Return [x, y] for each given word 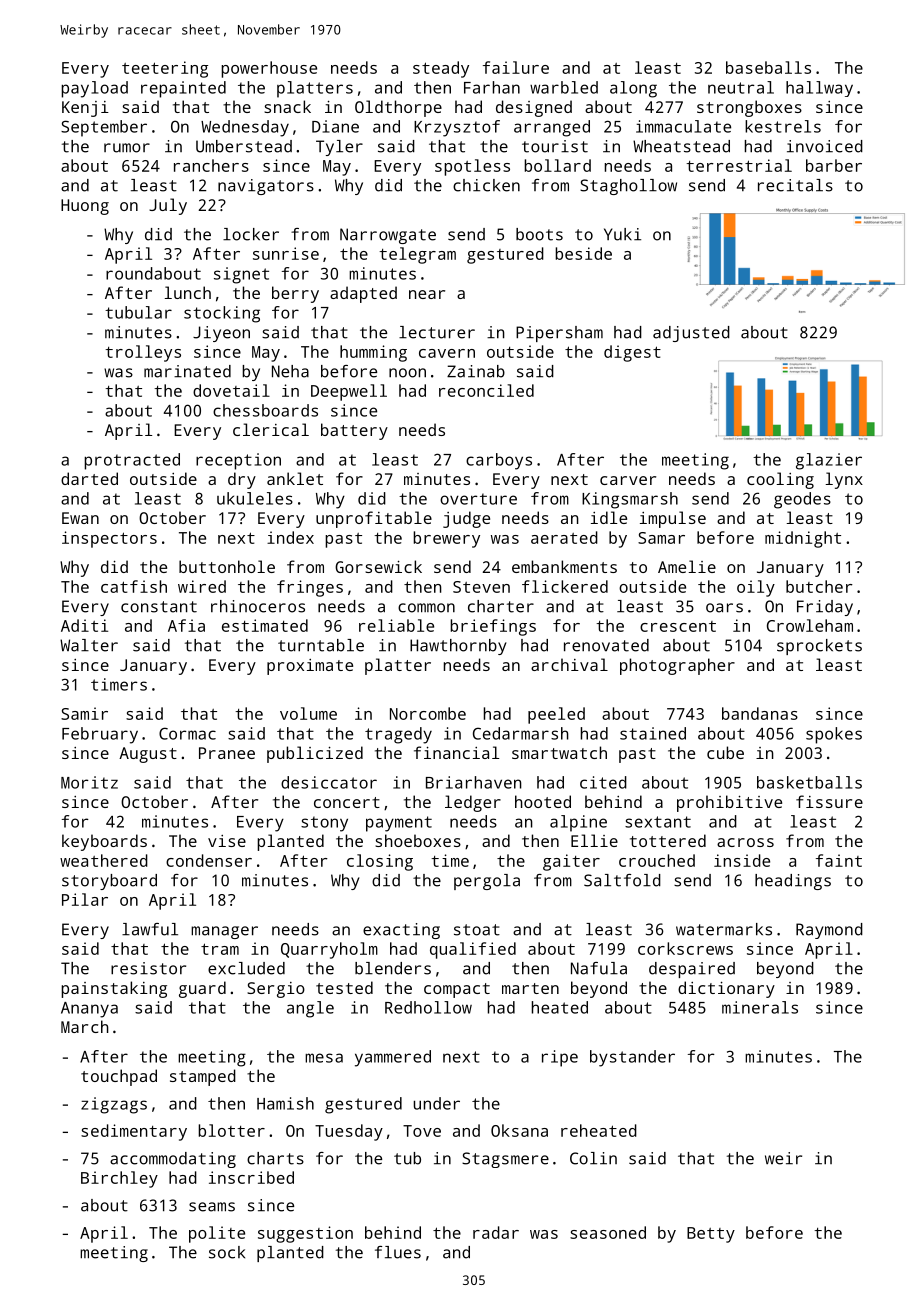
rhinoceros [258, 606]
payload [94, 89]
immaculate [683, 126]
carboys [499, 461]
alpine [578, 823]
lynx [844, 480]
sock [227, 1252]
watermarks [724, 929]
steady [441, 69]
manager [224, 932]
